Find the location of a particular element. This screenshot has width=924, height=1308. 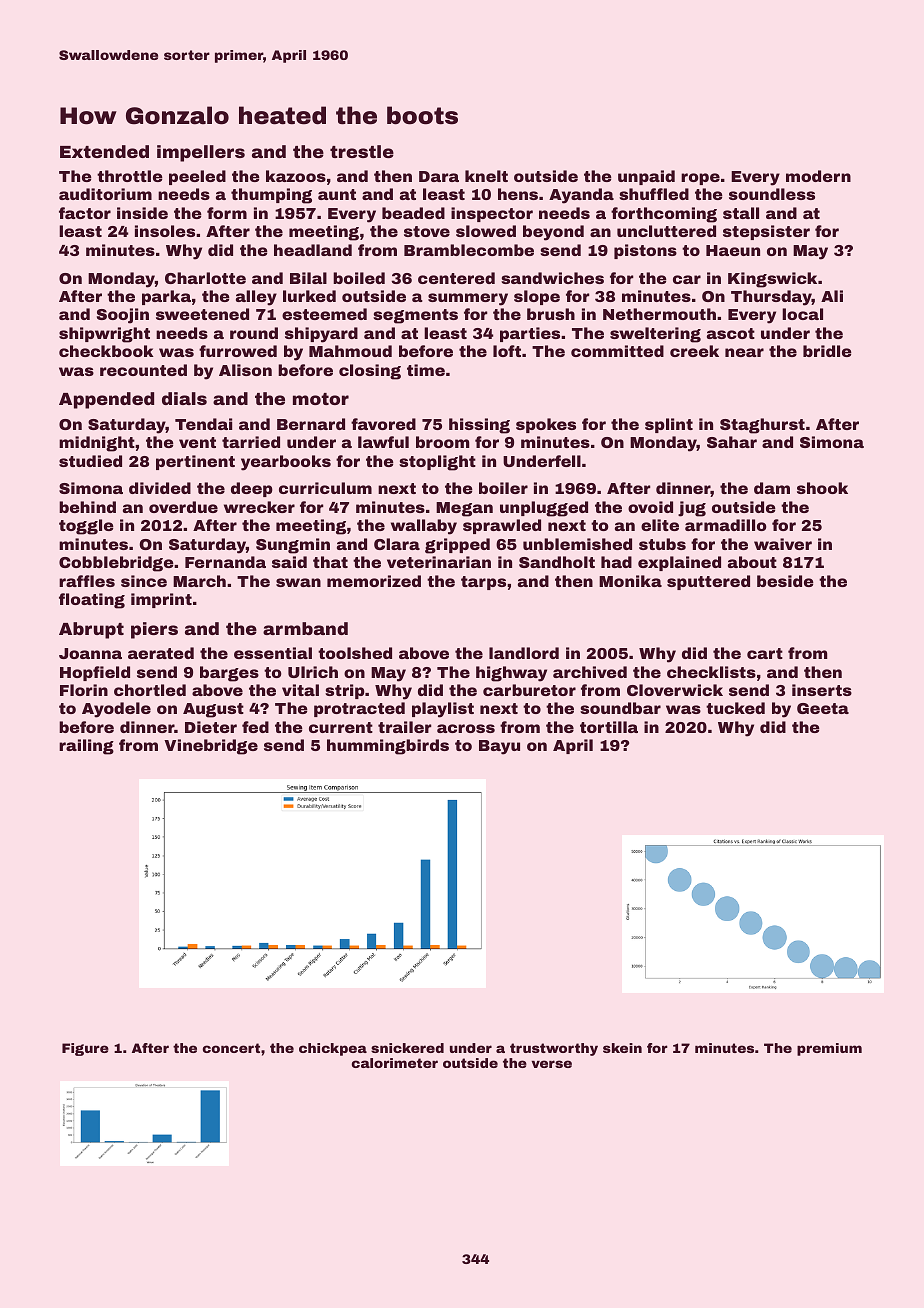

bridle is located at coordinates (827, 351).
